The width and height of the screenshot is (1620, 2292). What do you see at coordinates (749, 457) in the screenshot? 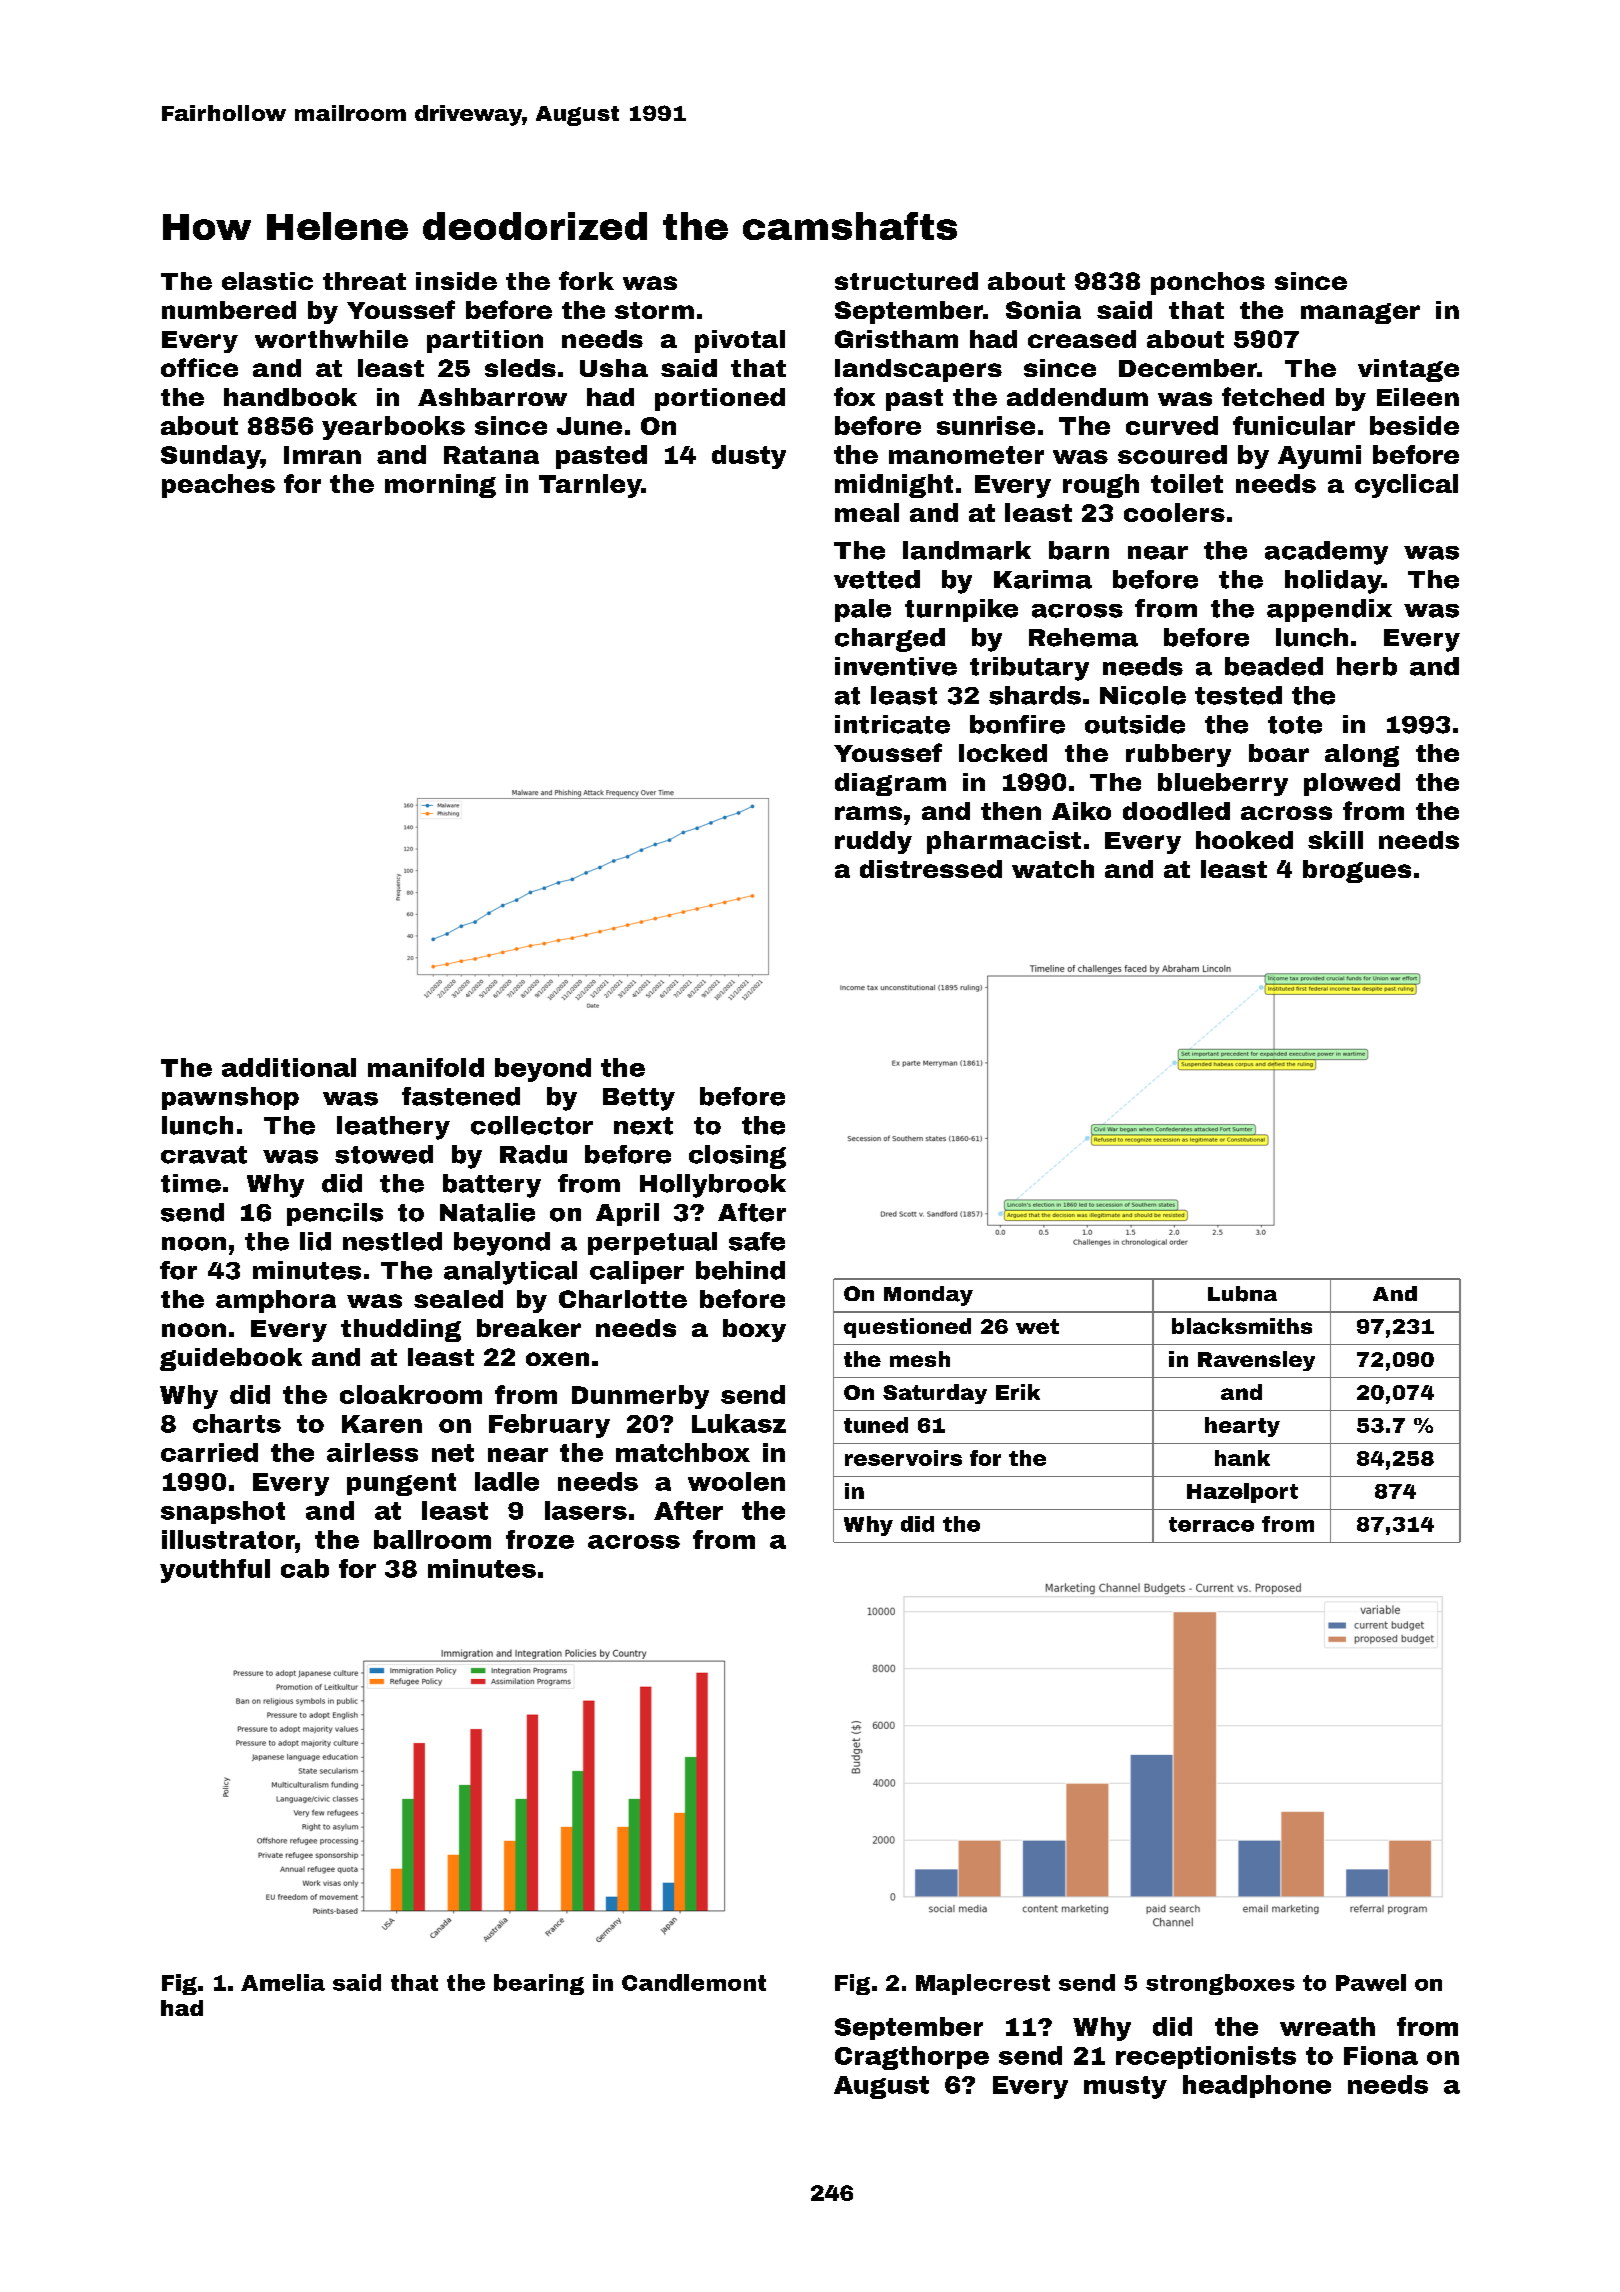
I see `dusty` at bounding box center [749, 457].
